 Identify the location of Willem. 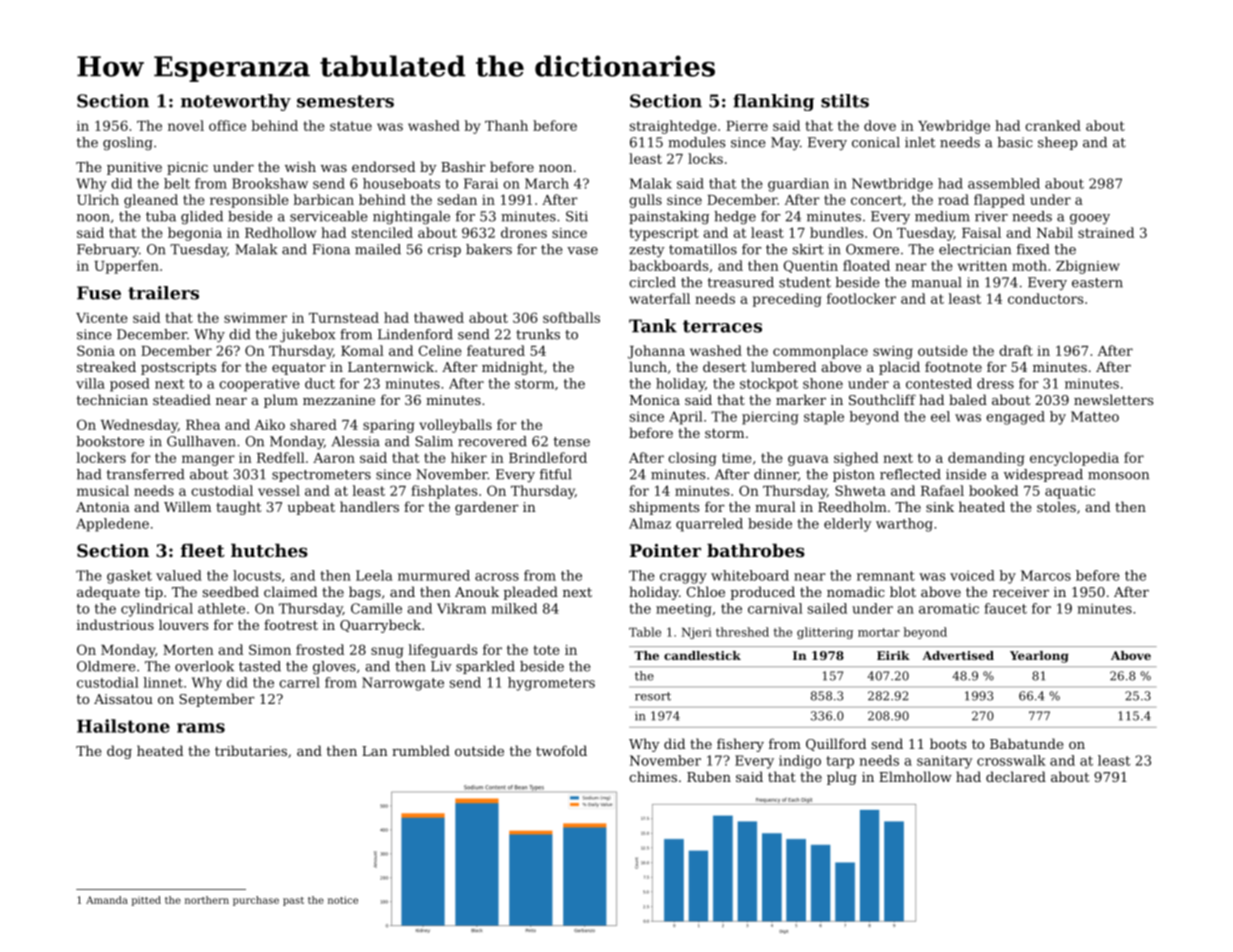
(187, 506).
